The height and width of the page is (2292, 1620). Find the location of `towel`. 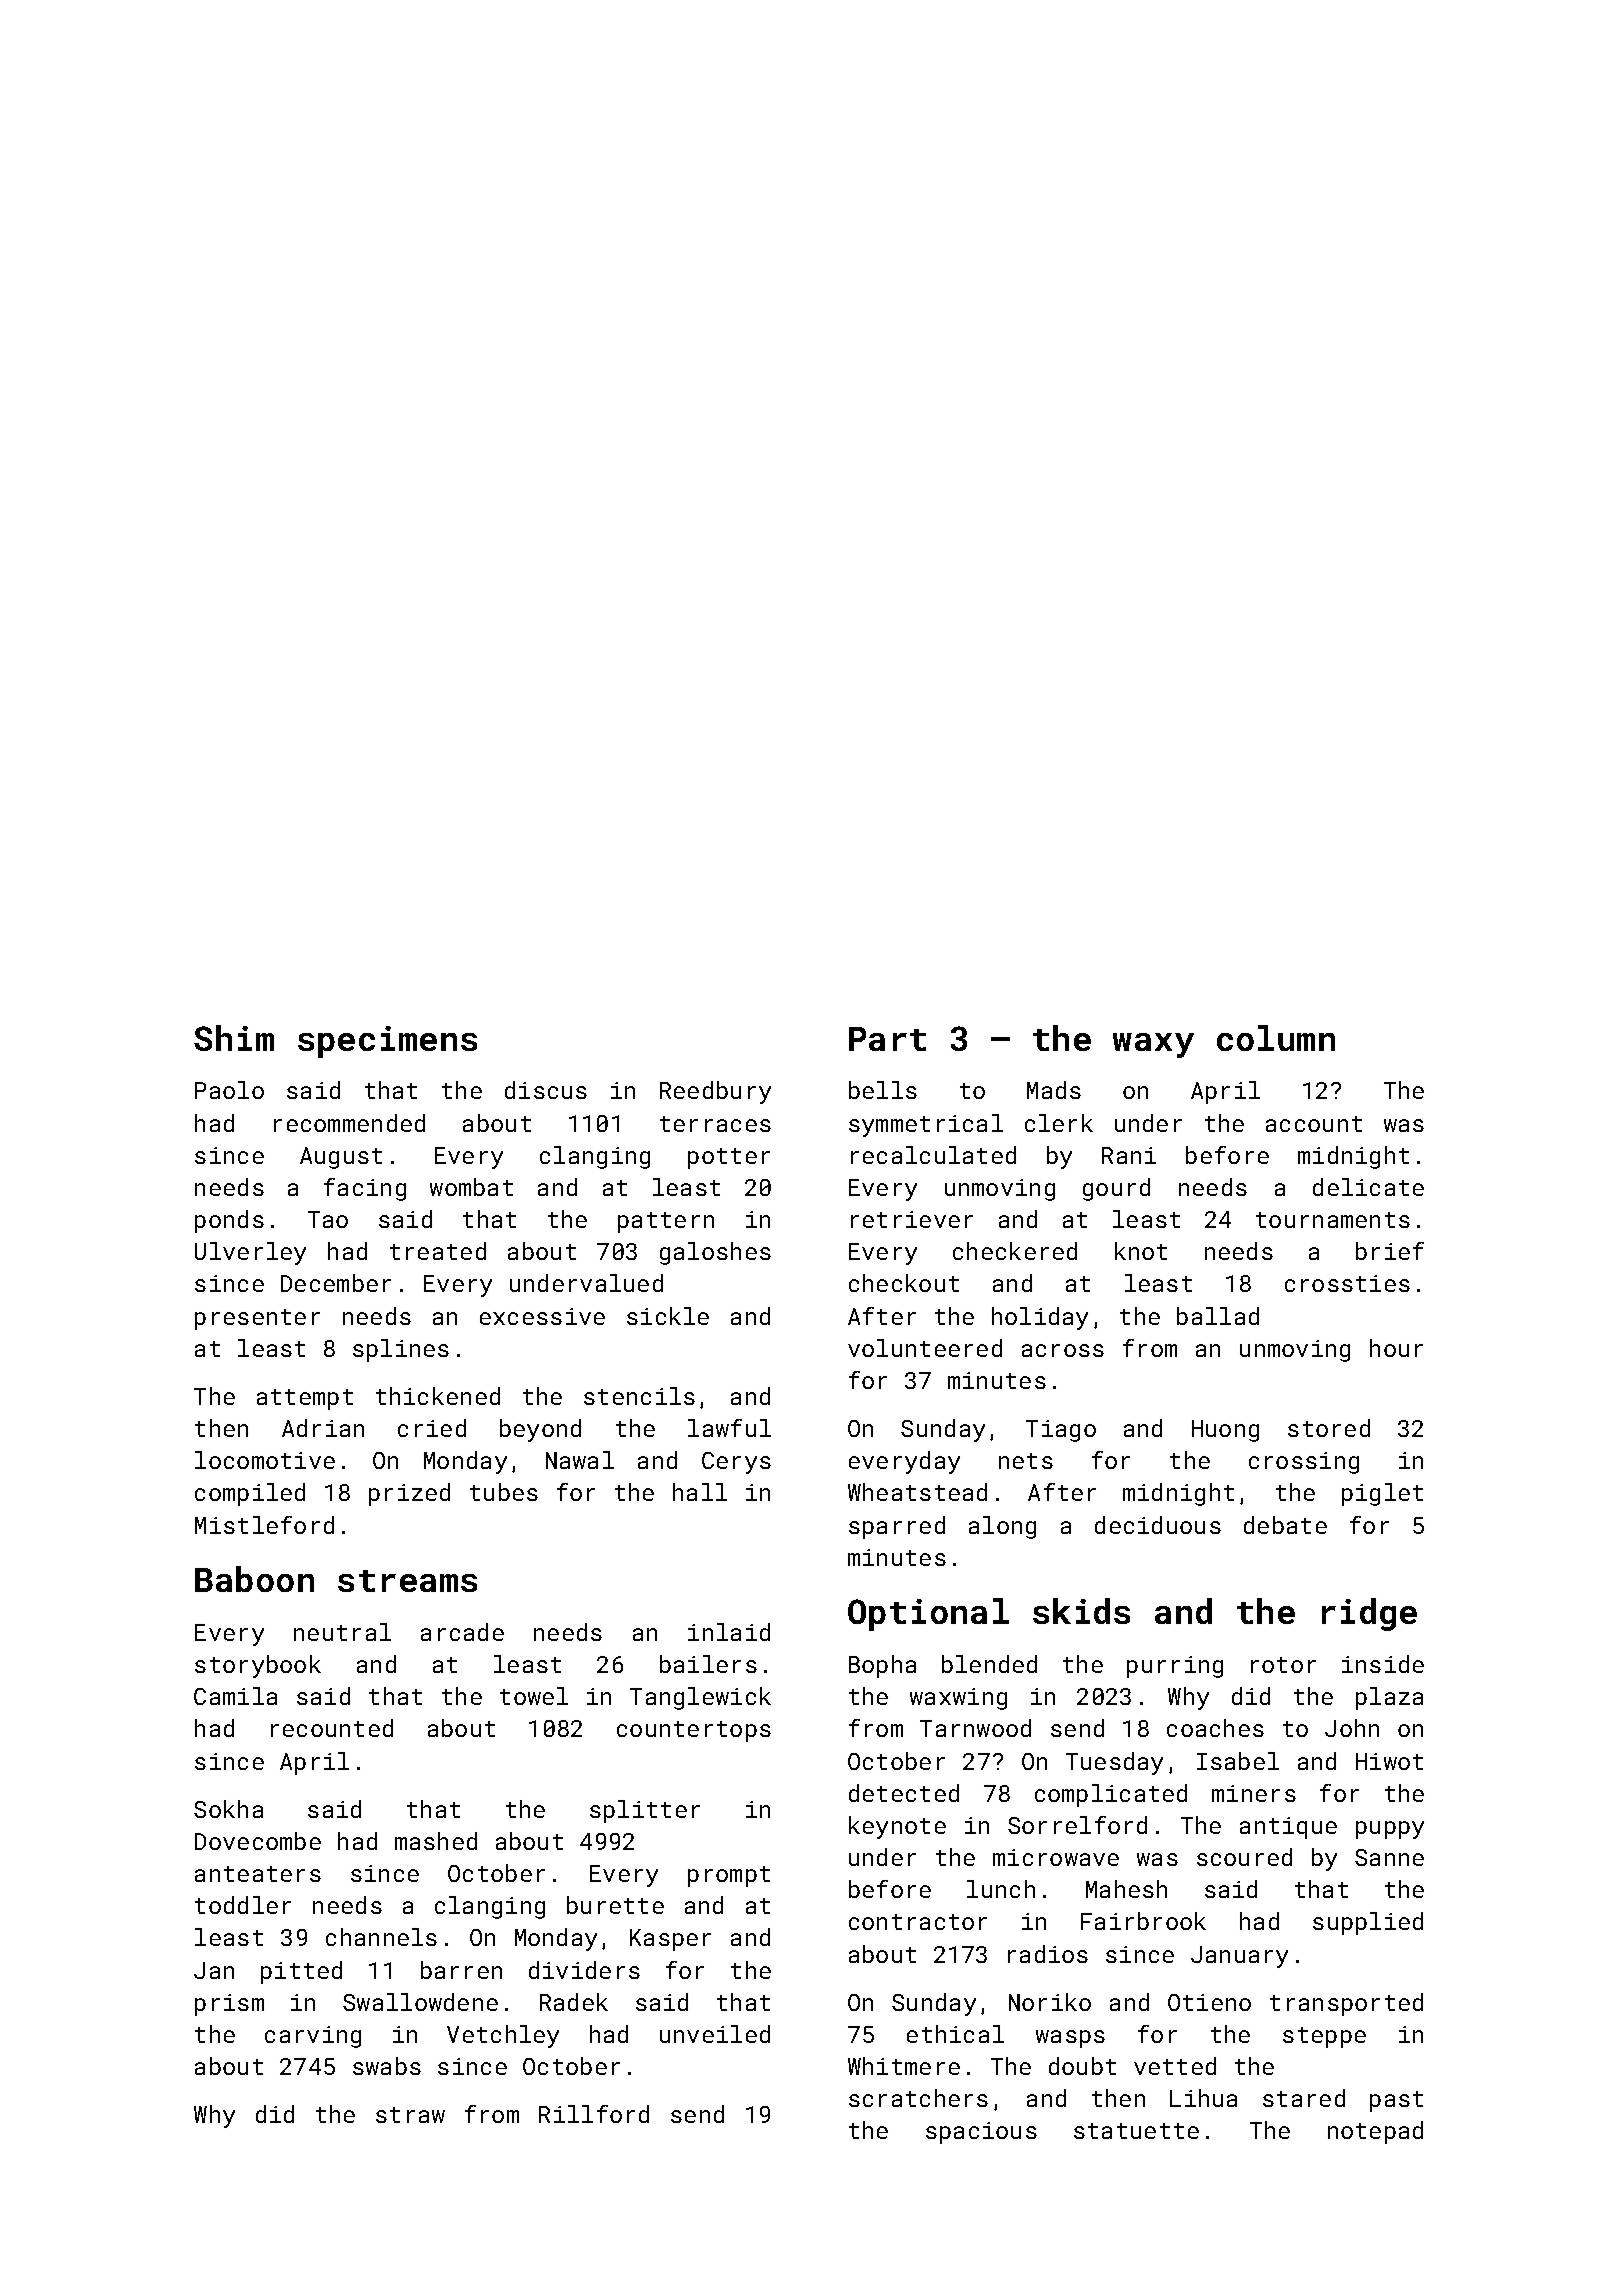

towel is located at coordinates (534, 1696).
